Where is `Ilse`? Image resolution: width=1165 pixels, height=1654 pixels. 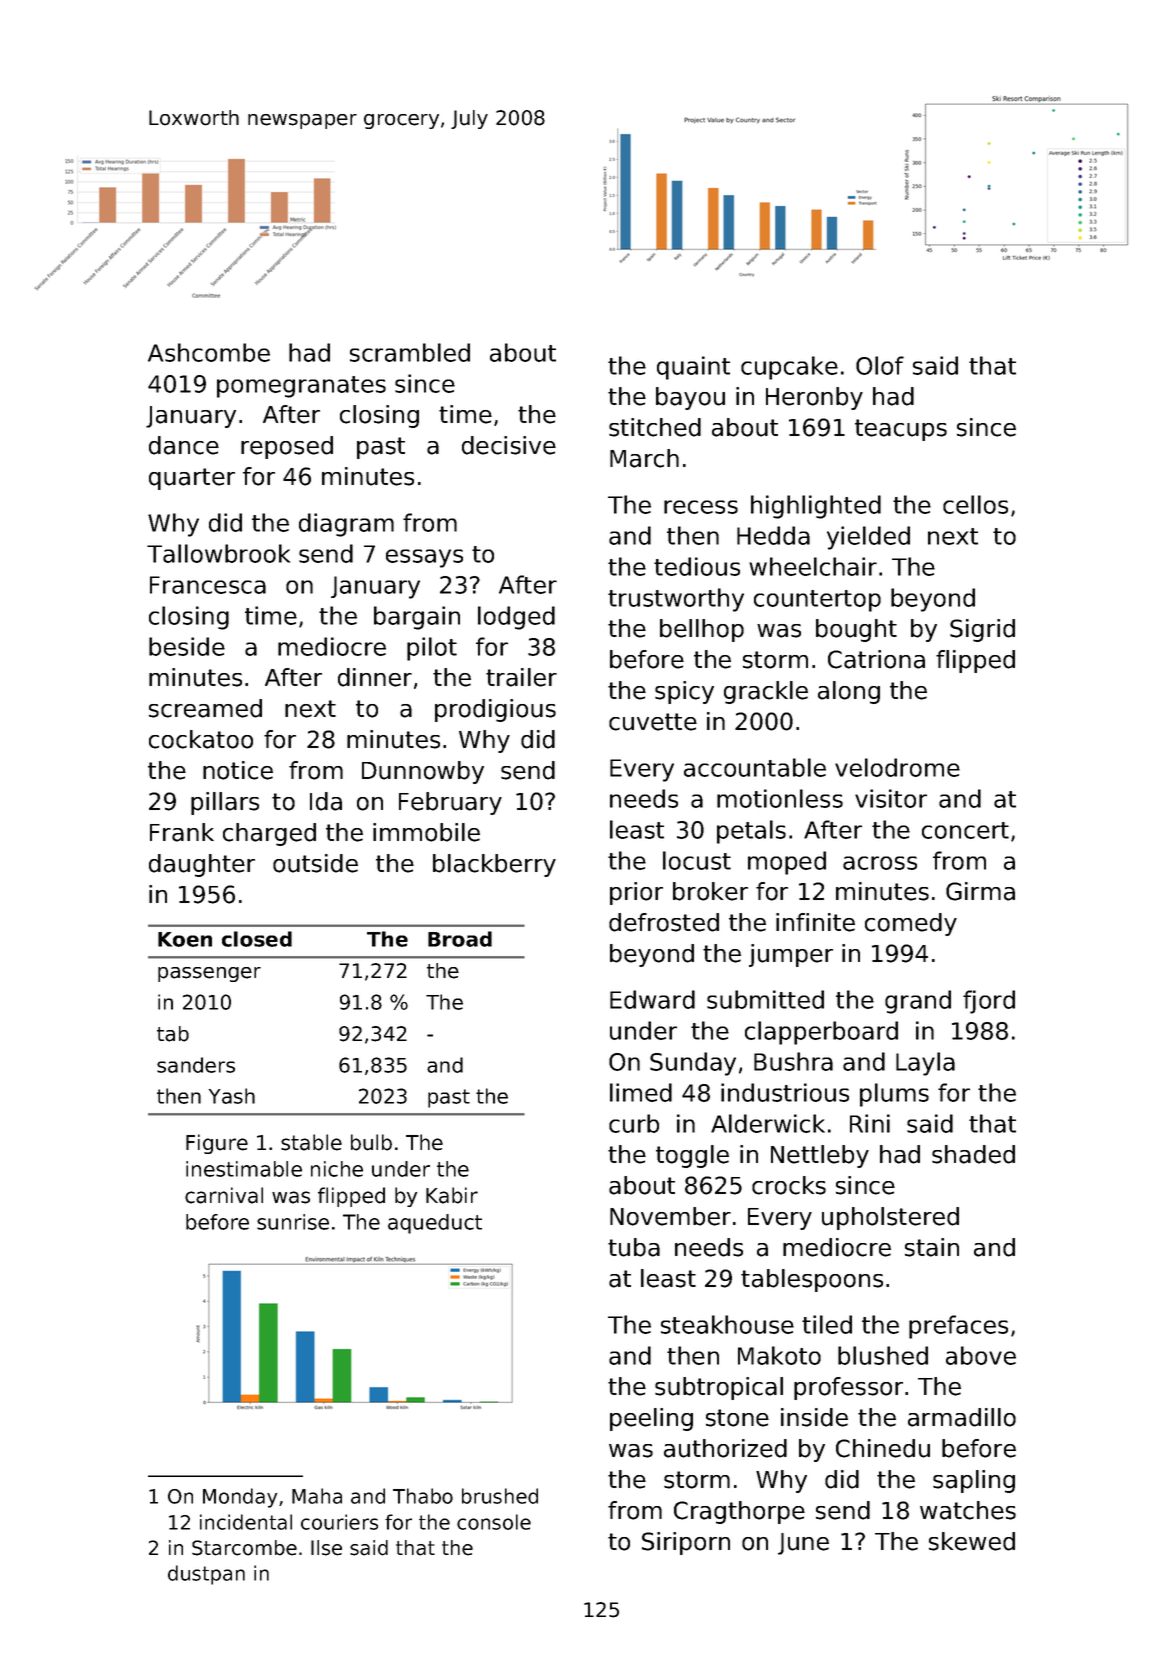 Ilse is located at coordinates (326, 1548).
